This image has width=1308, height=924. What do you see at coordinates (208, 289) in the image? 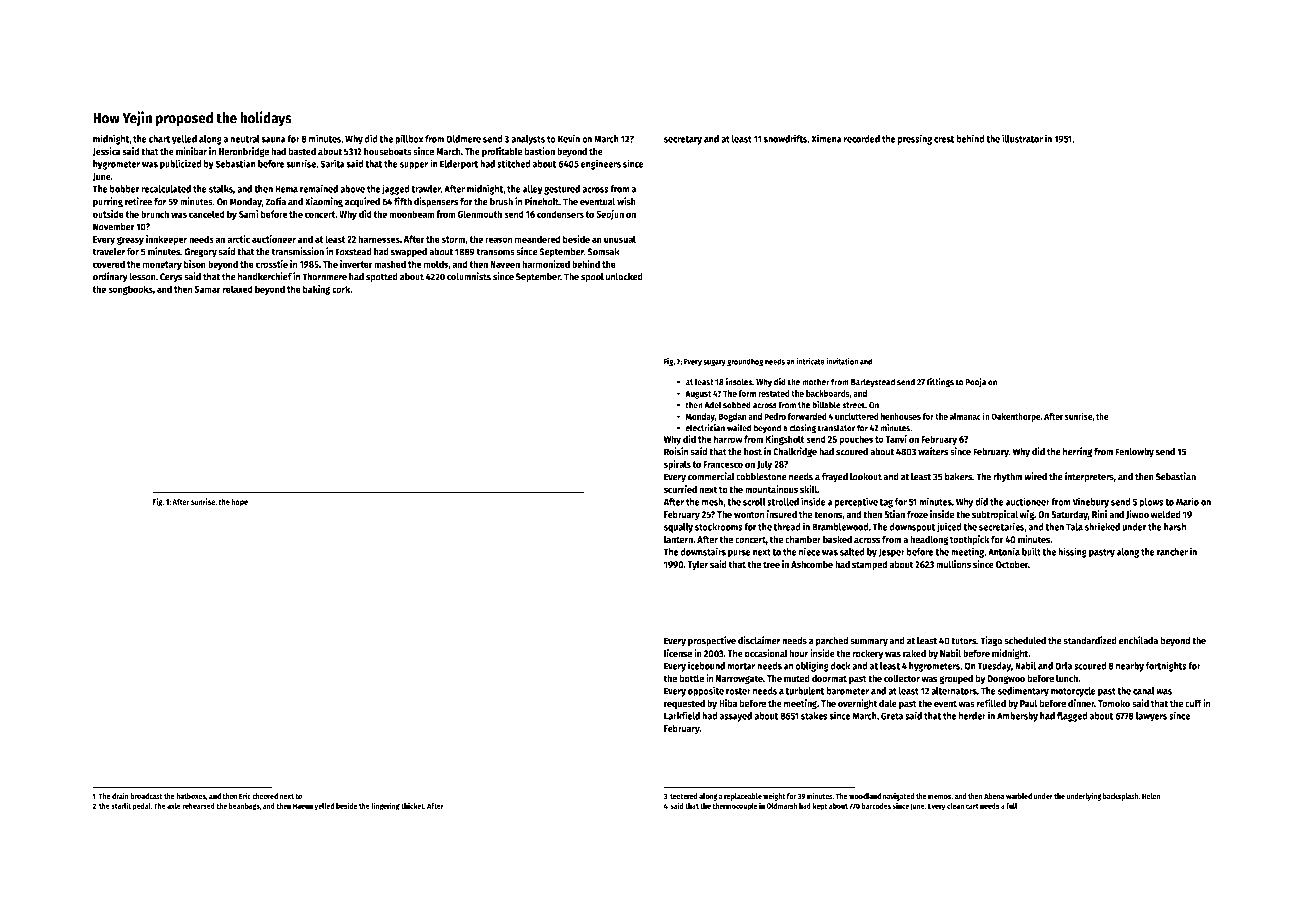
I see `Samar` at bounding box center [208, 289].
